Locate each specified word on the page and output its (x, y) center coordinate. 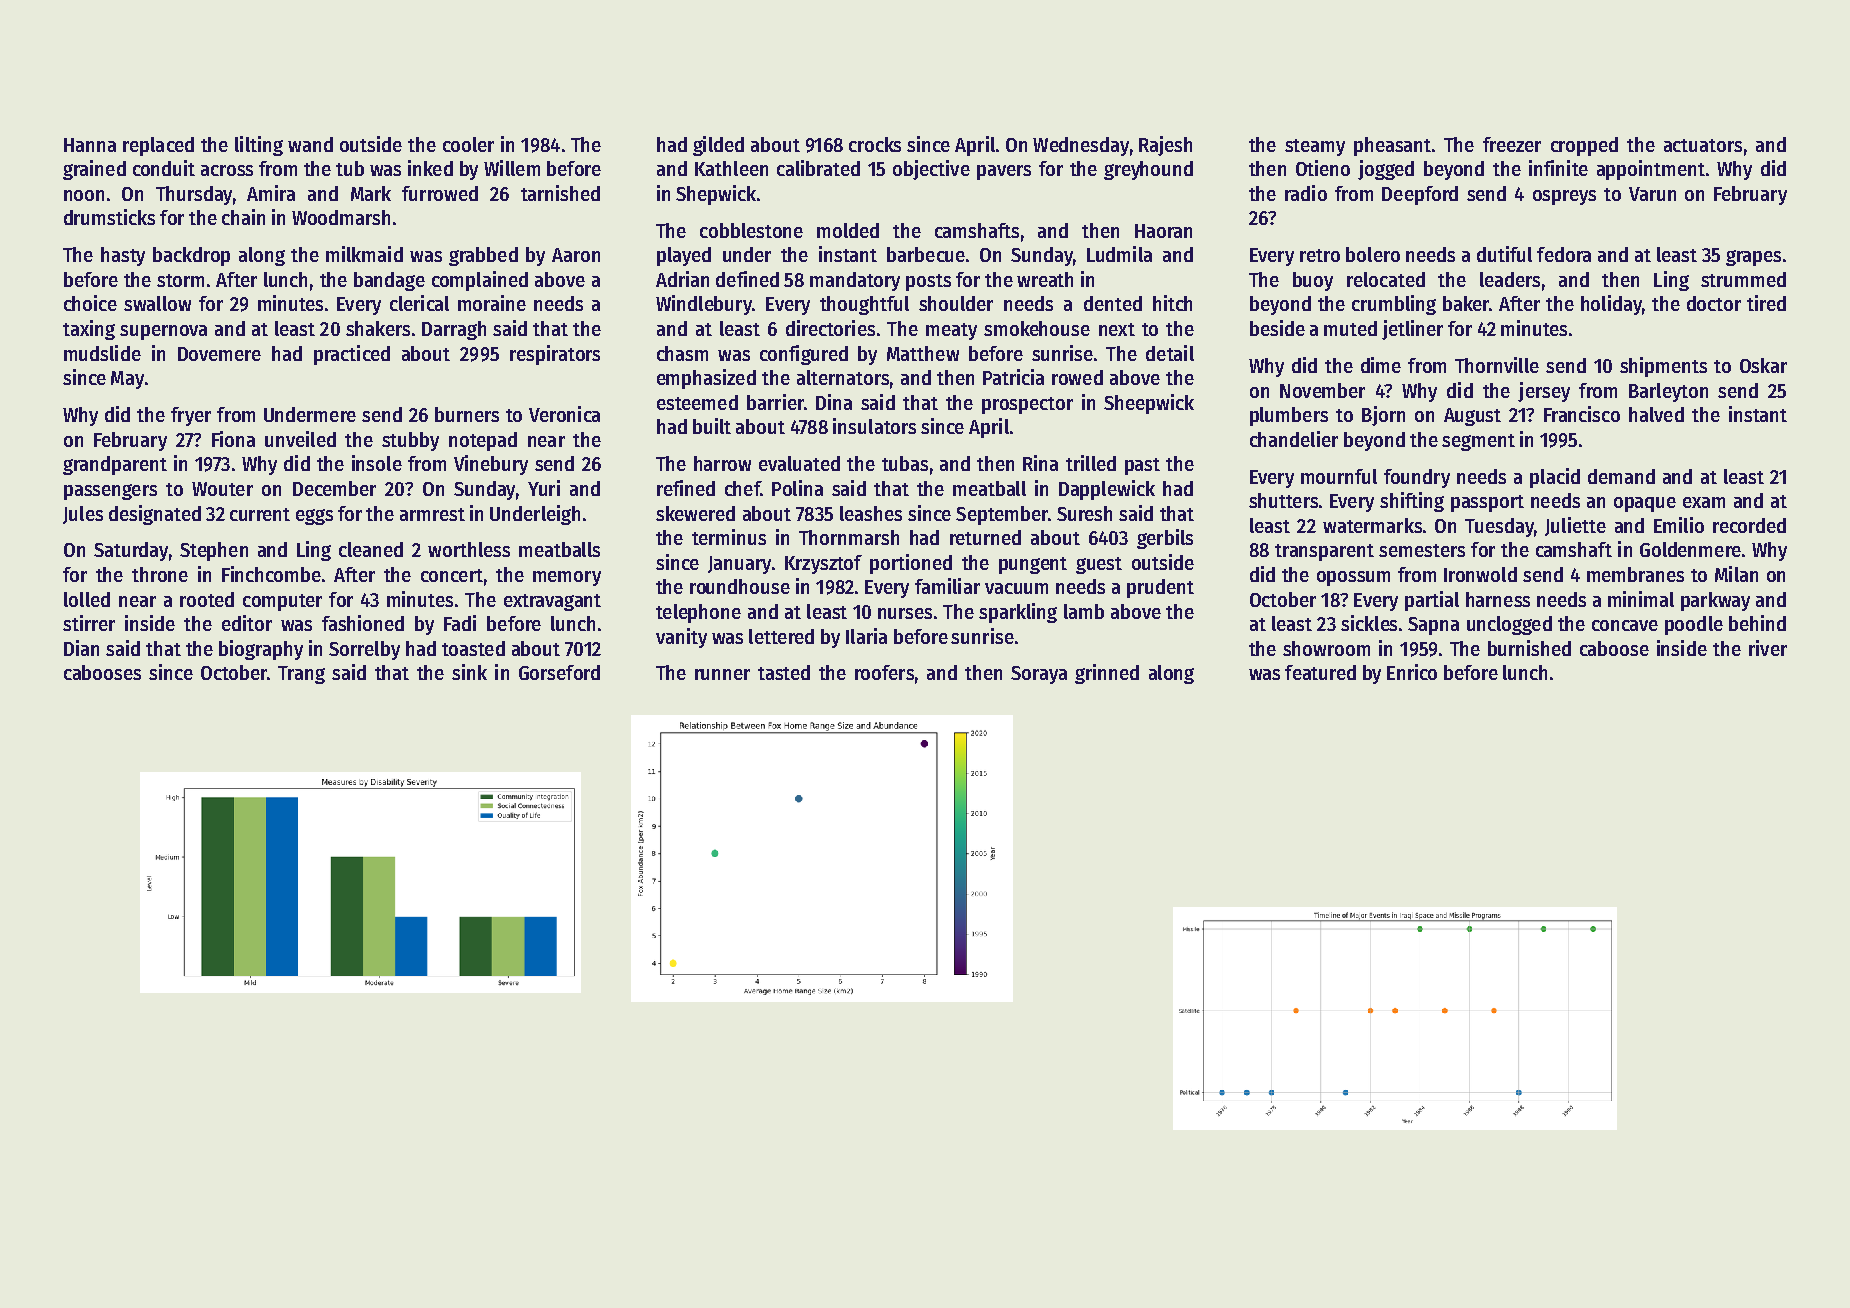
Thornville (1497, 365)
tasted (784, 672)
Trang (301, 675)
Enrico (1412, 672)
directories (830, 328)
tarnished (560, 193)
